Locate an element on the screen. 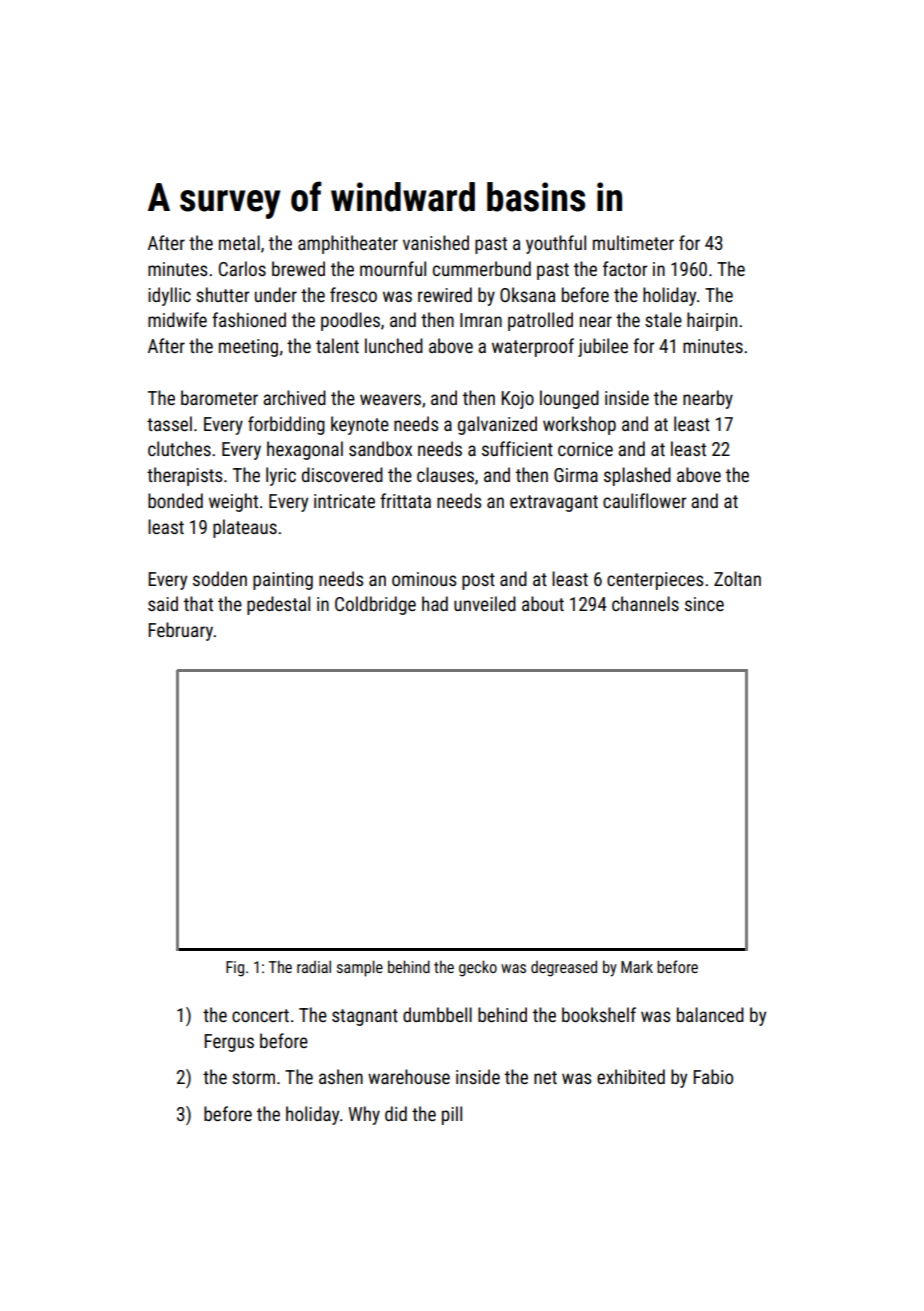  unveiled is located at coordinates (485, 603).
